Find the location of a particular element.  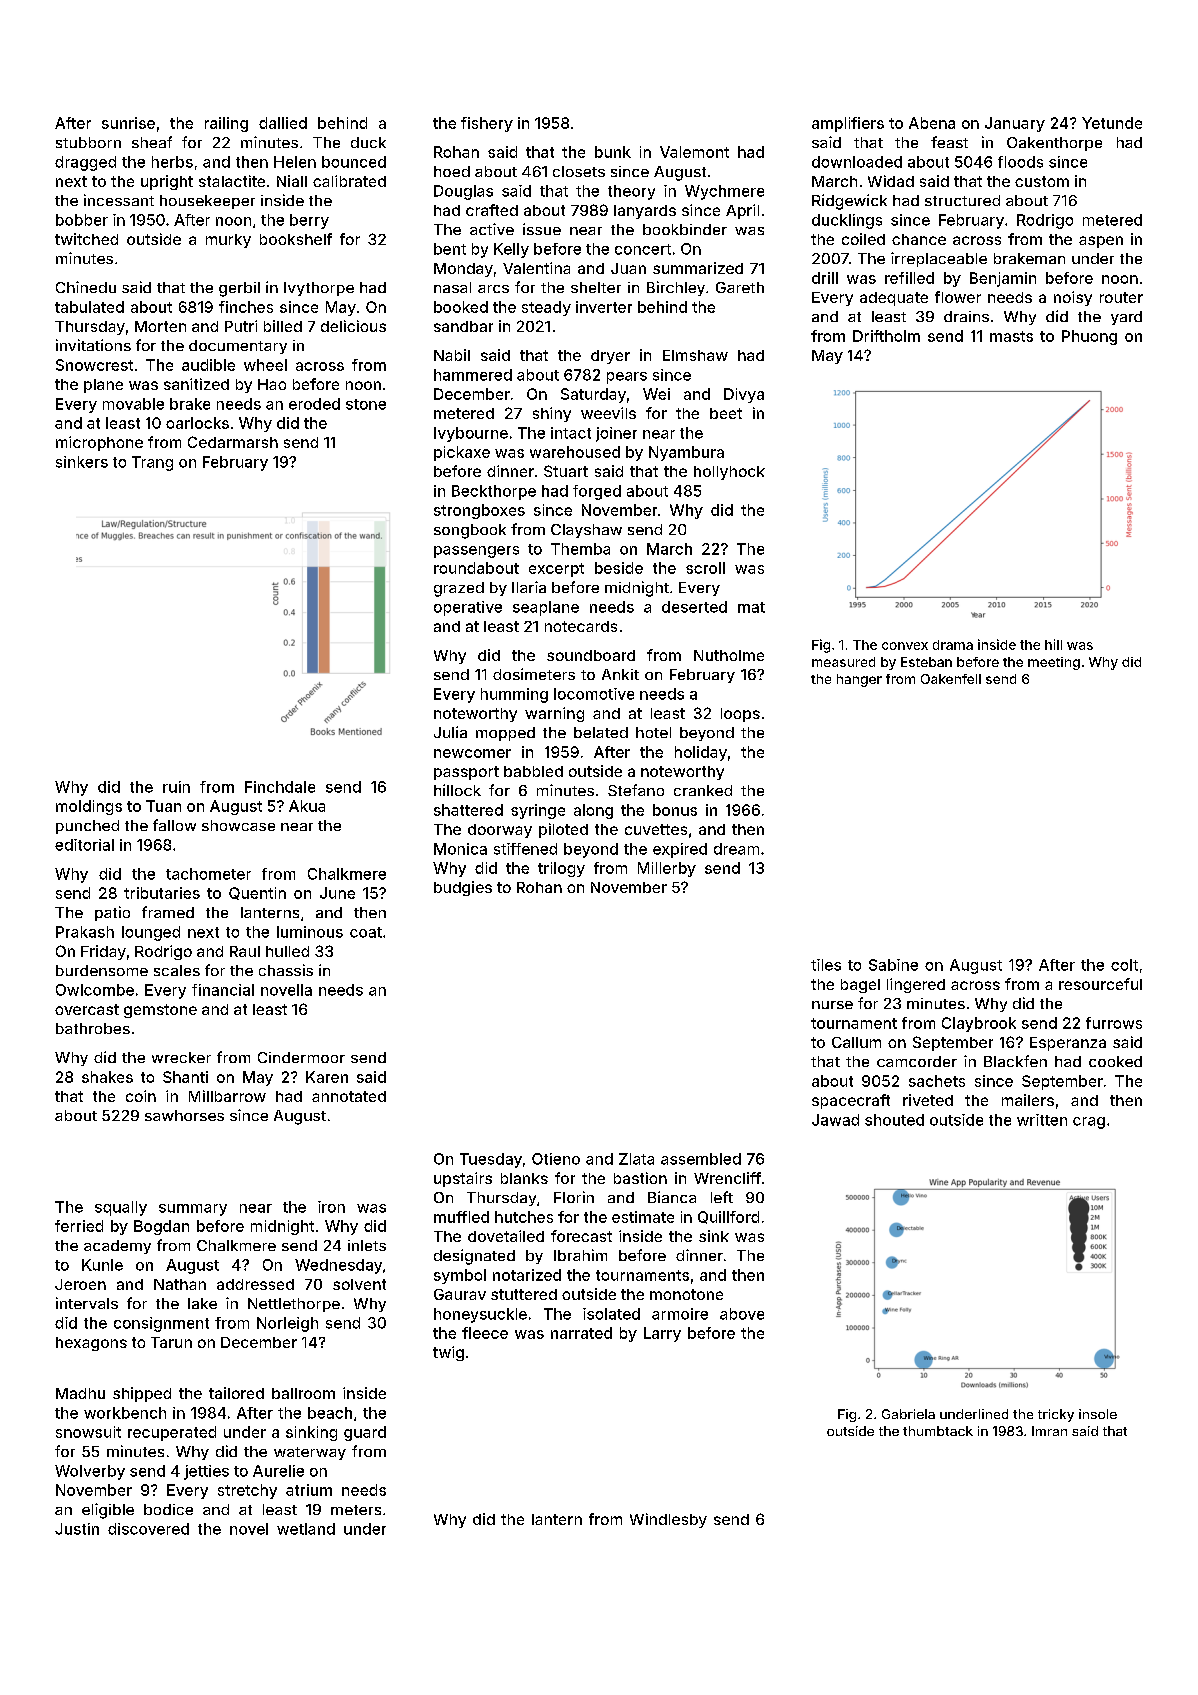

dream is located at coordinates (736, 849).
